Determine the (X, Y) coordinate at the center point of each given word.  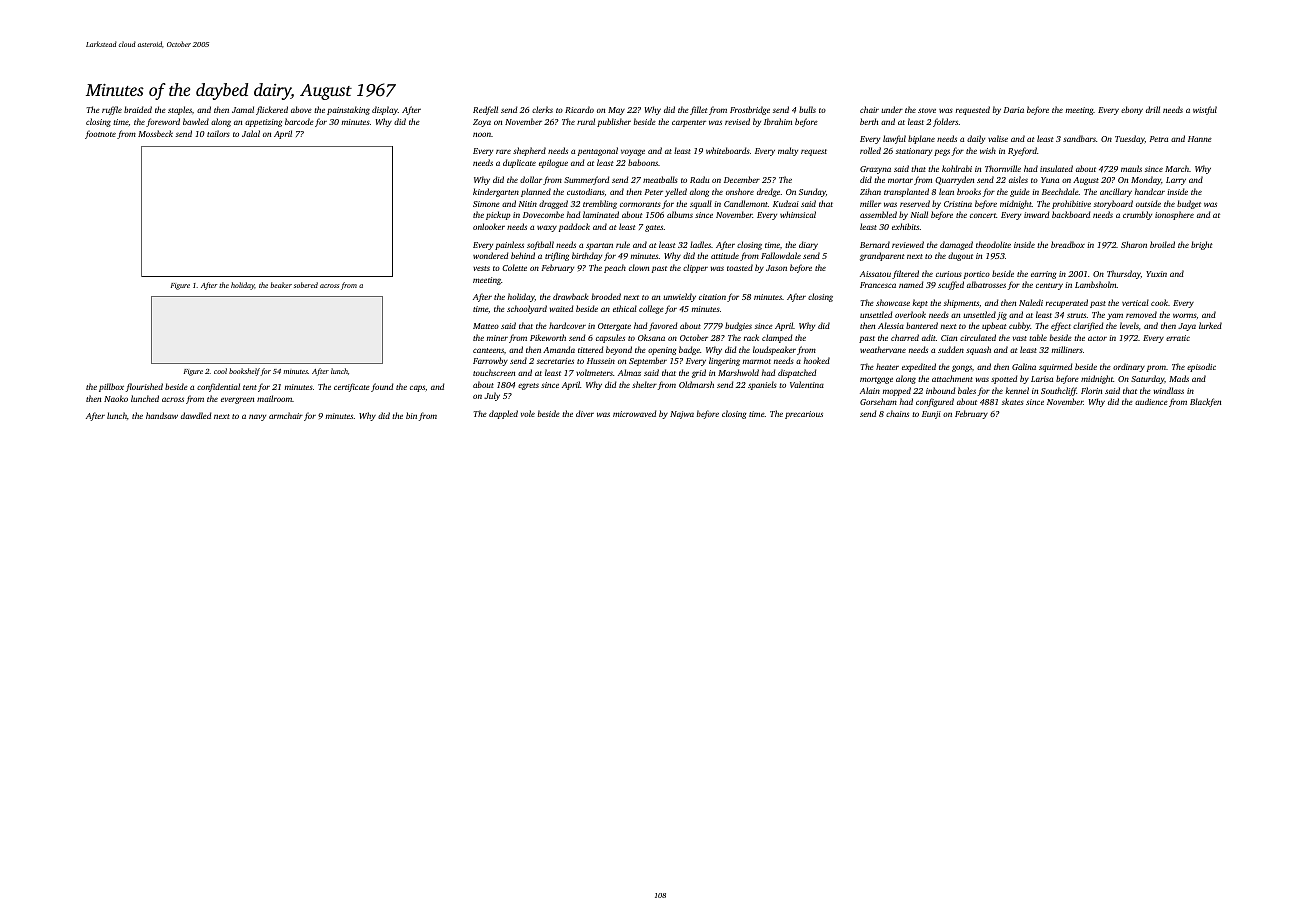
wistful (1205, 110)
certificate (352, 387)
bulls (807, 109)
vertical (1135, 302)
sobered (306, 285)
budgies (738, 326)
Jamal (243, 109)
